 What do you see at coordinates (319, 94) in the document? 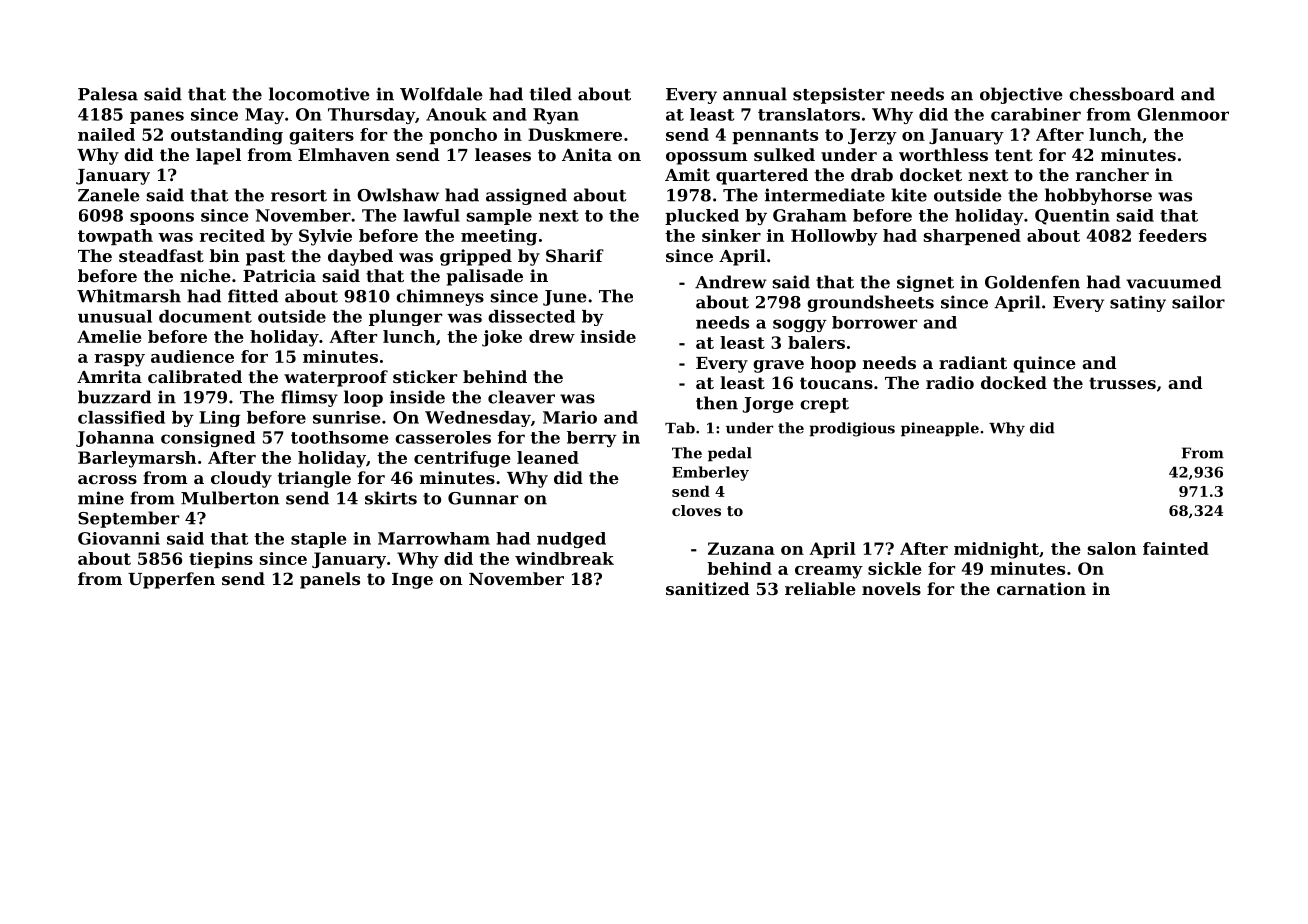
I see `locomotive` at bounding box center [319, 94].
